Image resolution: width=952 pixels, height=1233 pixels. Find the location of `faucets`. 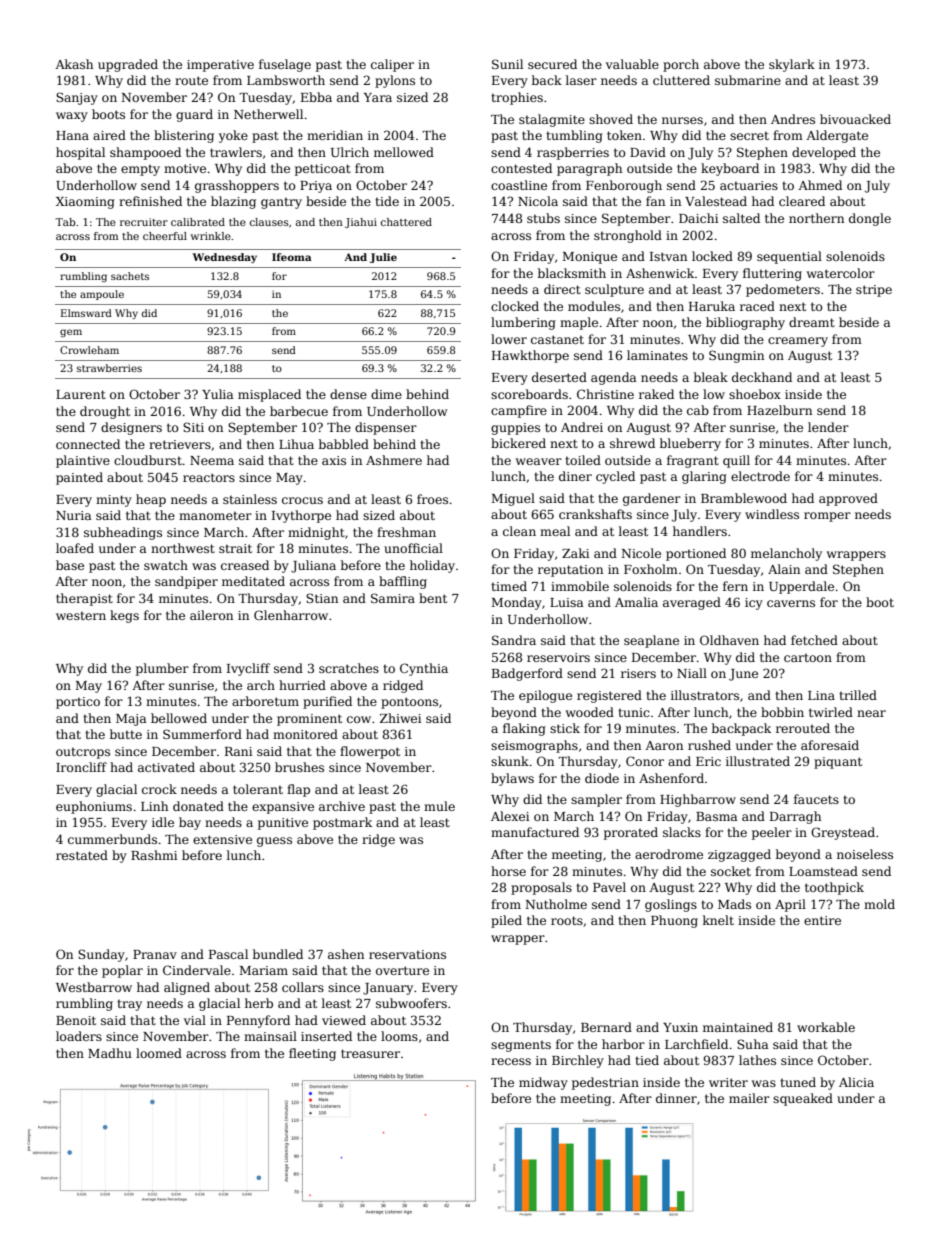

faucets is located at coordinates (816, 799).
